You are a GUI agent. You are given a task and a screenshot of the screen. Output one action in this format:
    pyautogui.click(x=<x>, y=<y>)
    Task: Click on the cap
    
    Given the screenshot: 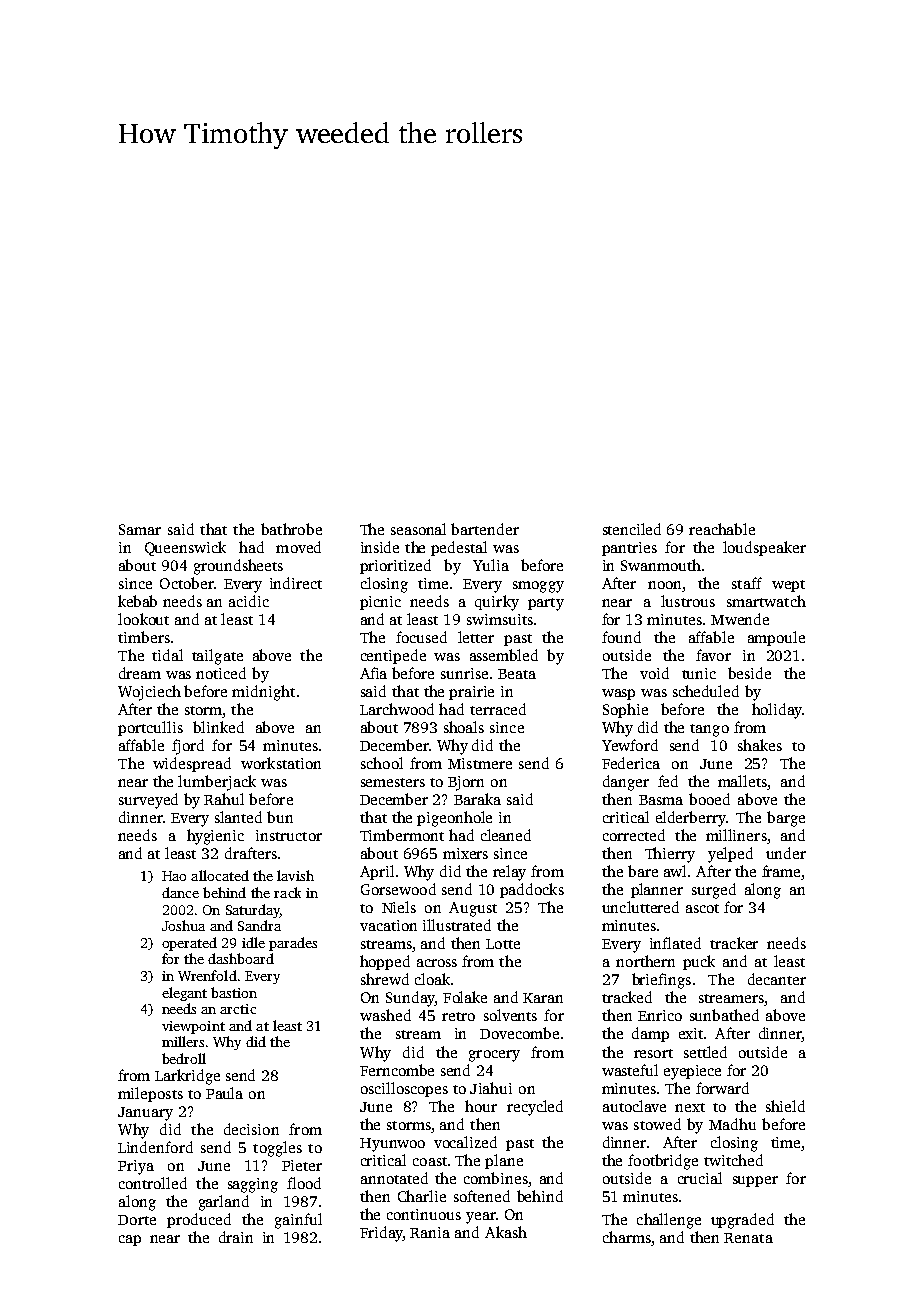 What is the action you would take?
    pyautogui.click(x=130, y=1240)
